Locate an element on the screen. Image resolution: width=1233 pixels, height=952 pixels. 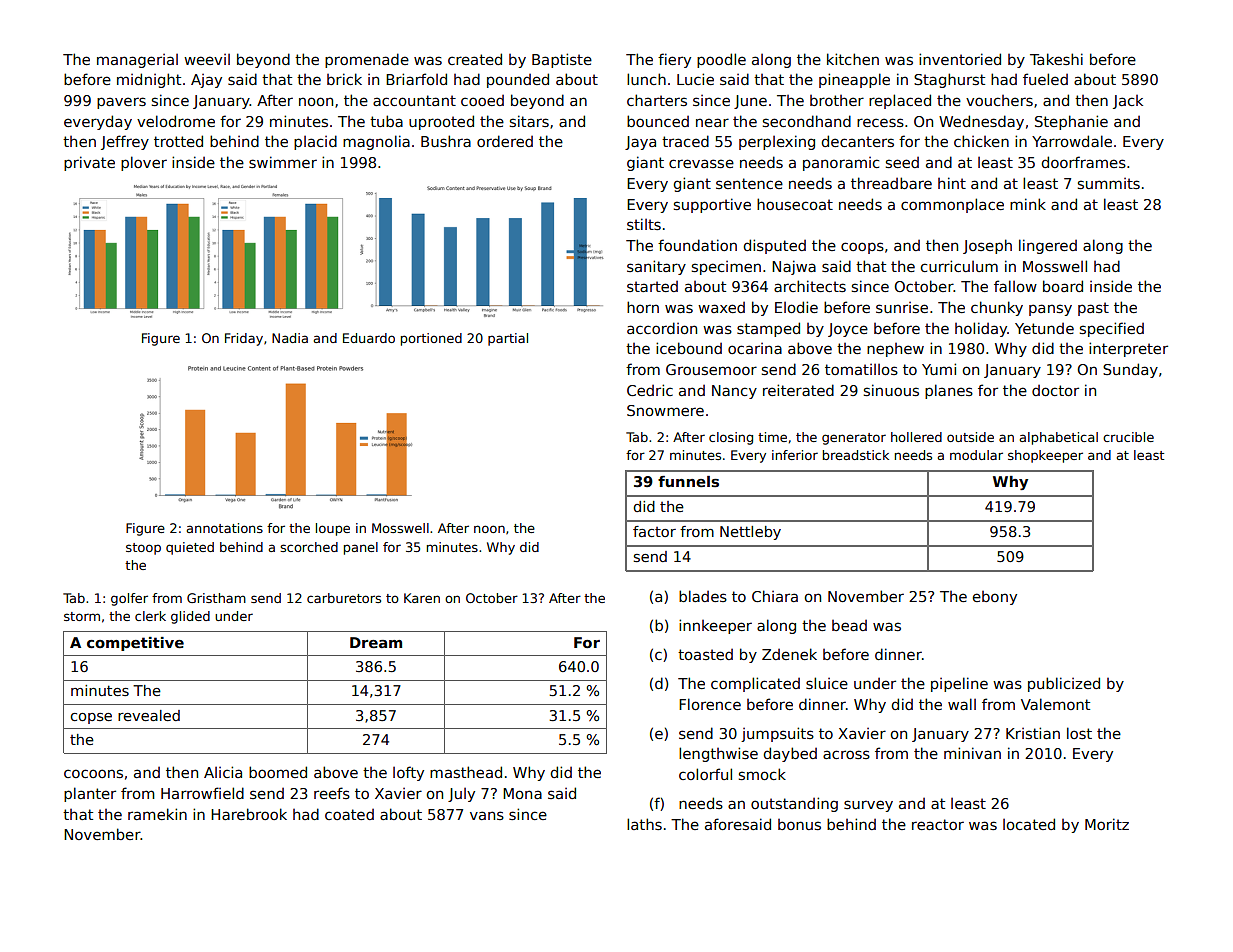
coated is located at coordinates (349, 814).
